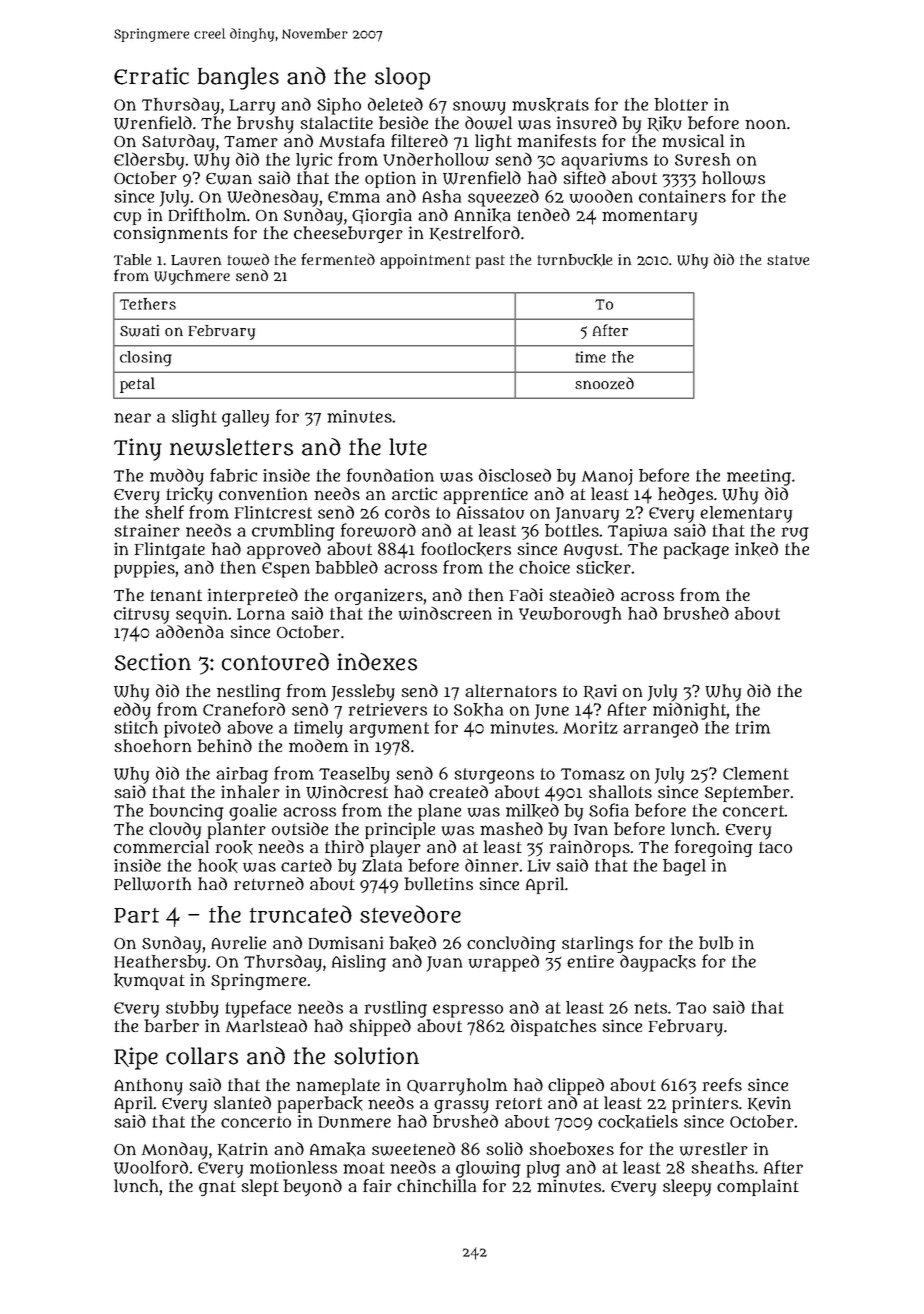 The width and height of the image is (924, 1314). What do you see at coordinates (207, 214) in the image?
I see `Driftholm` at bounding box center [207, 214].
